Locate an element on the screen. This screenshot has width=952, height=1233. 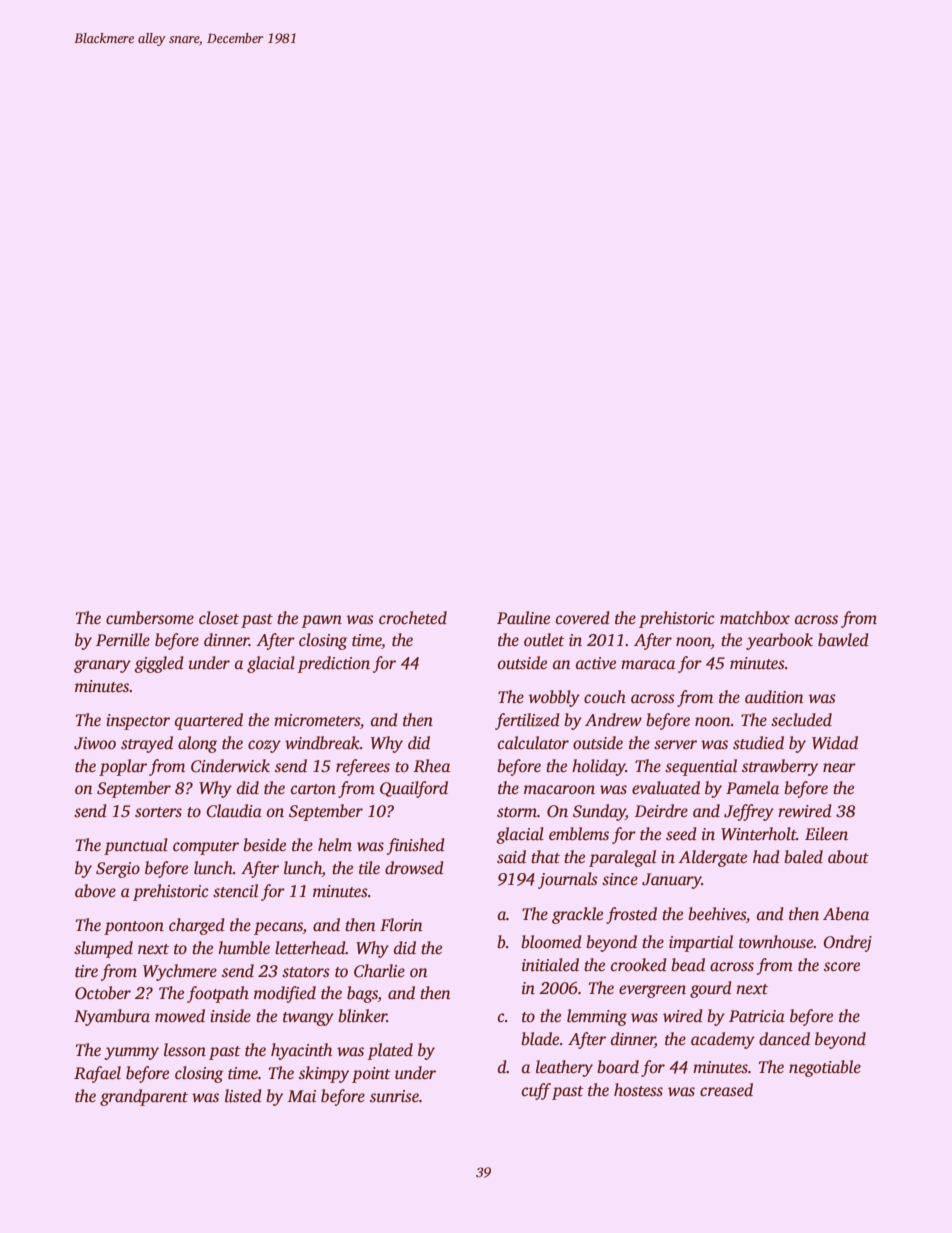
Pauline is located at coordinates (523, 618).
